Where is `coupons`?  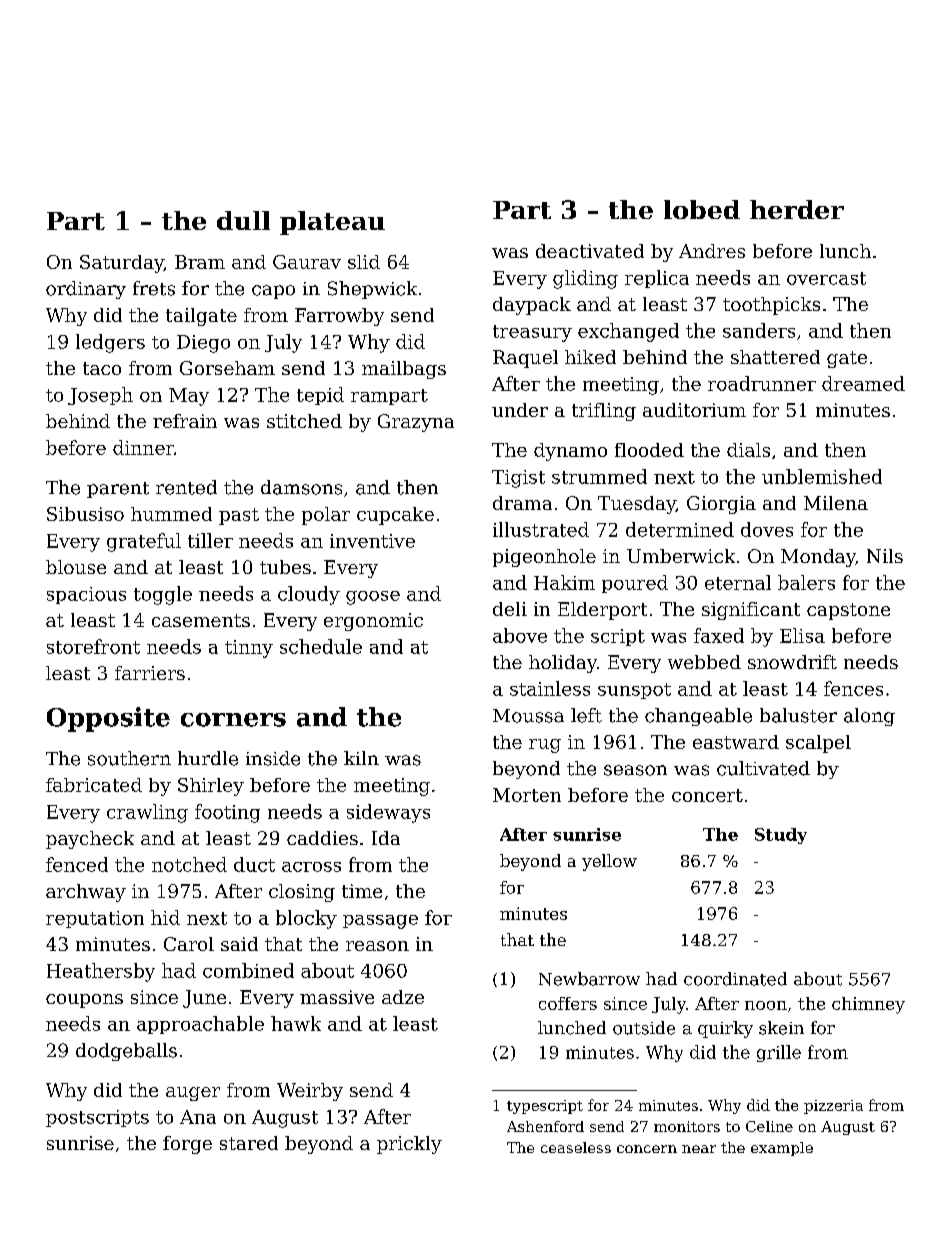 coupons is located at coordinates (84, 1001).
